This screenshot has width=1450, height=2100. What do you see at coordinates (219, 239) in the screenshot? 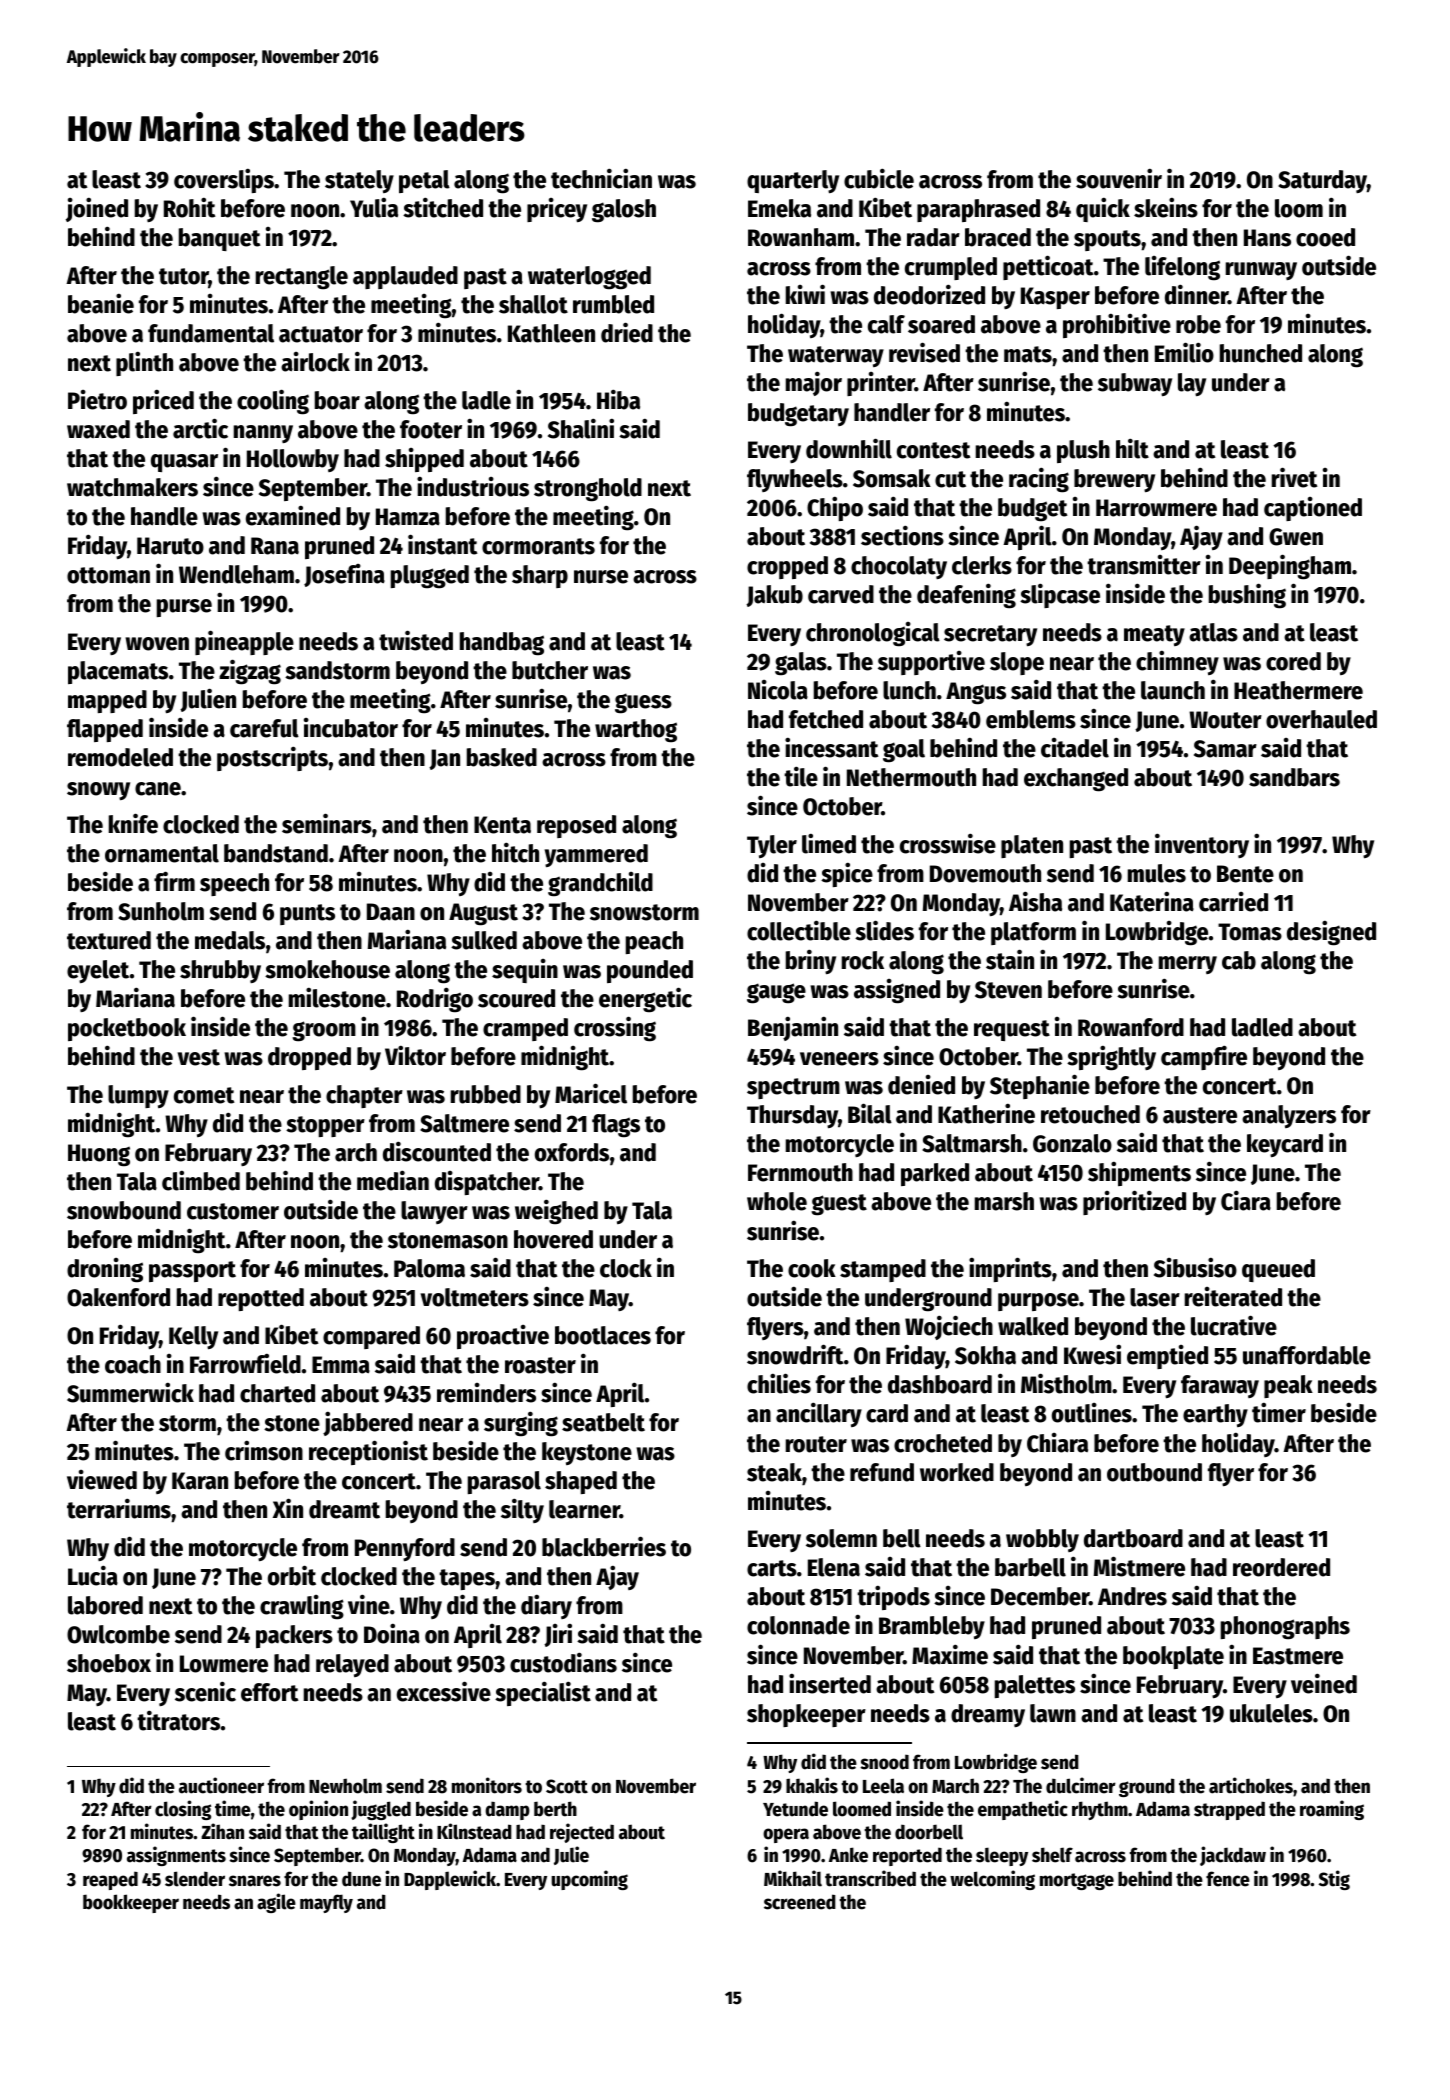
I see `banquet` at bounding box center [219, 239].
